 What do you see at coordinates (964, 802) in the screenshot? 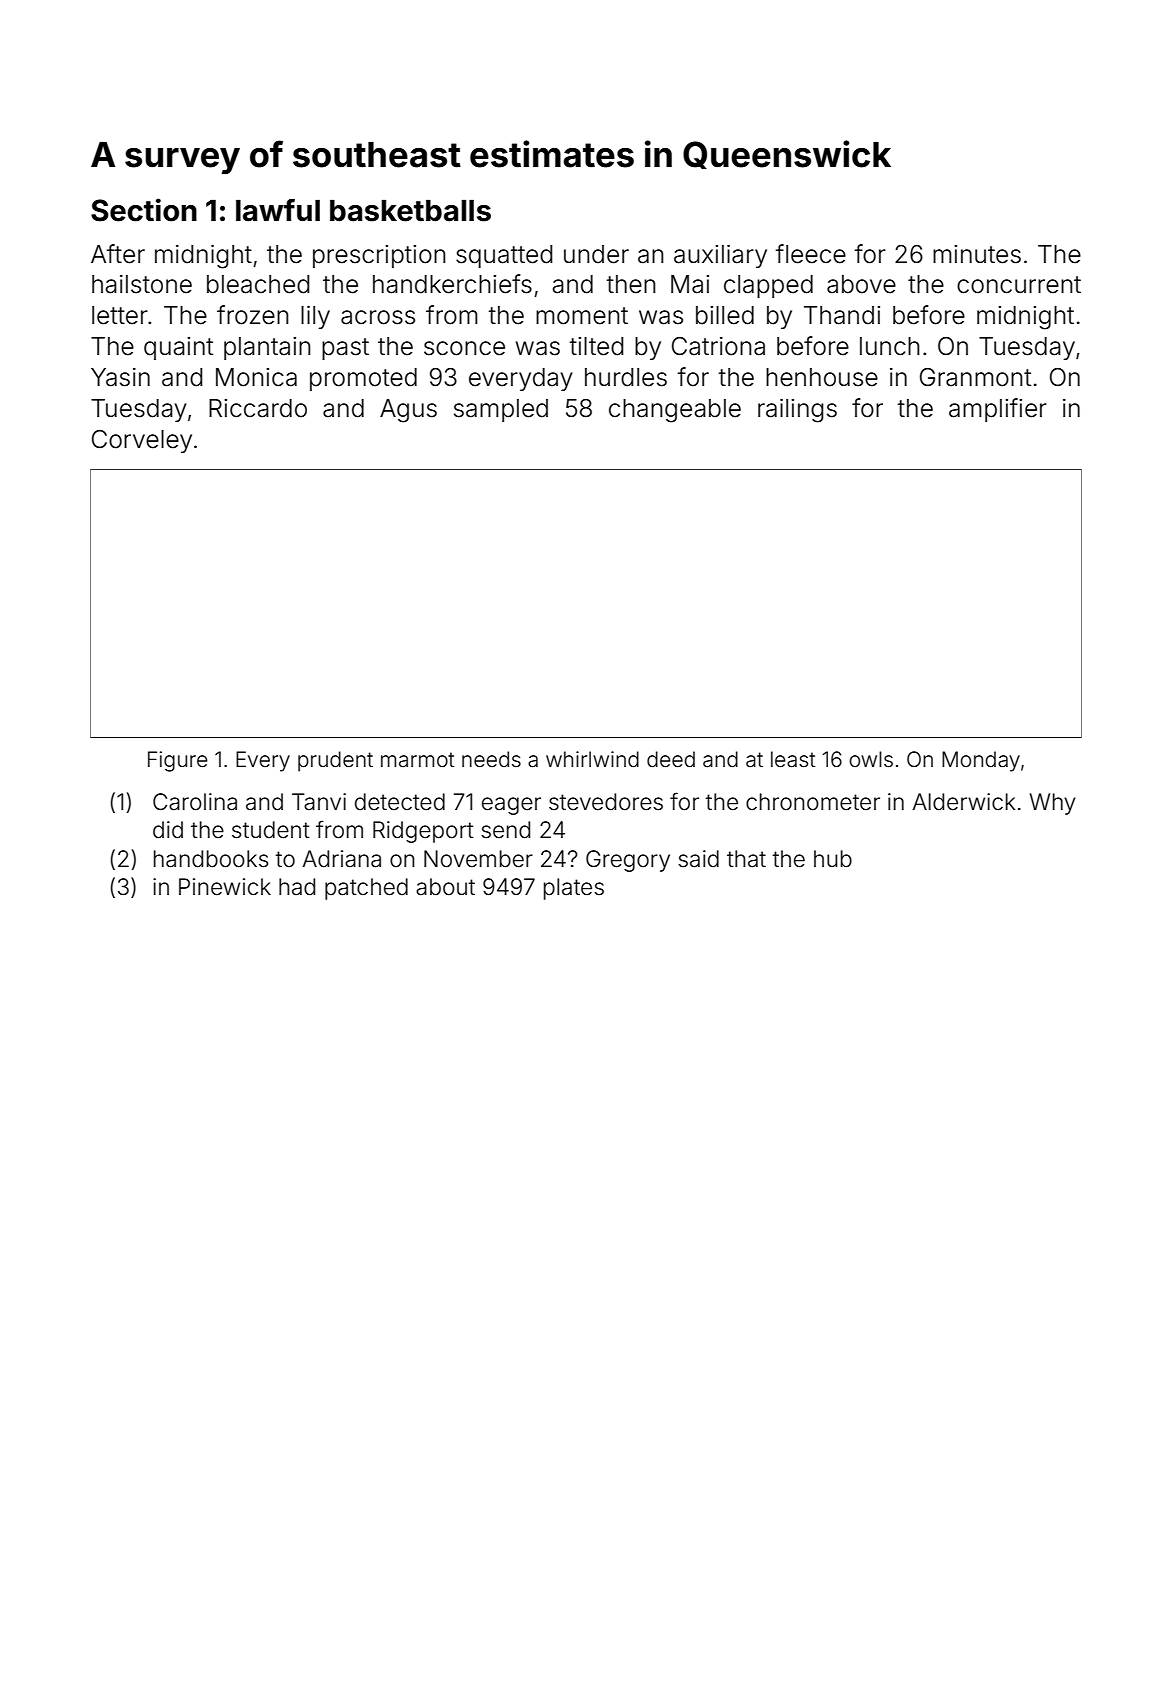
I see `Alderwick` at bounding box center [964, 802].
